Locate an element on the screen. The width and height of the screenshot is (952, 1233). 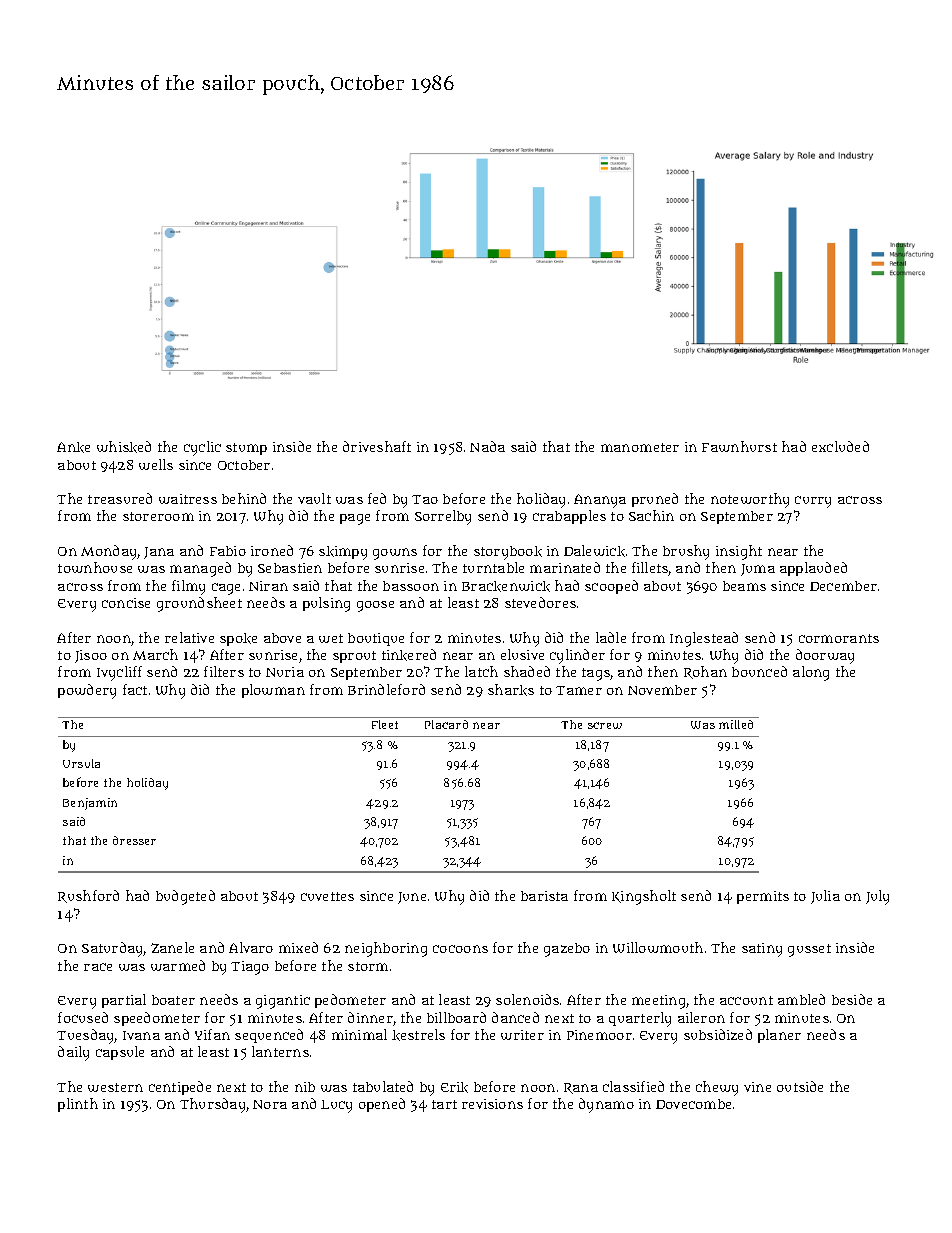
plinth is located at coordinates (78, 1105).
